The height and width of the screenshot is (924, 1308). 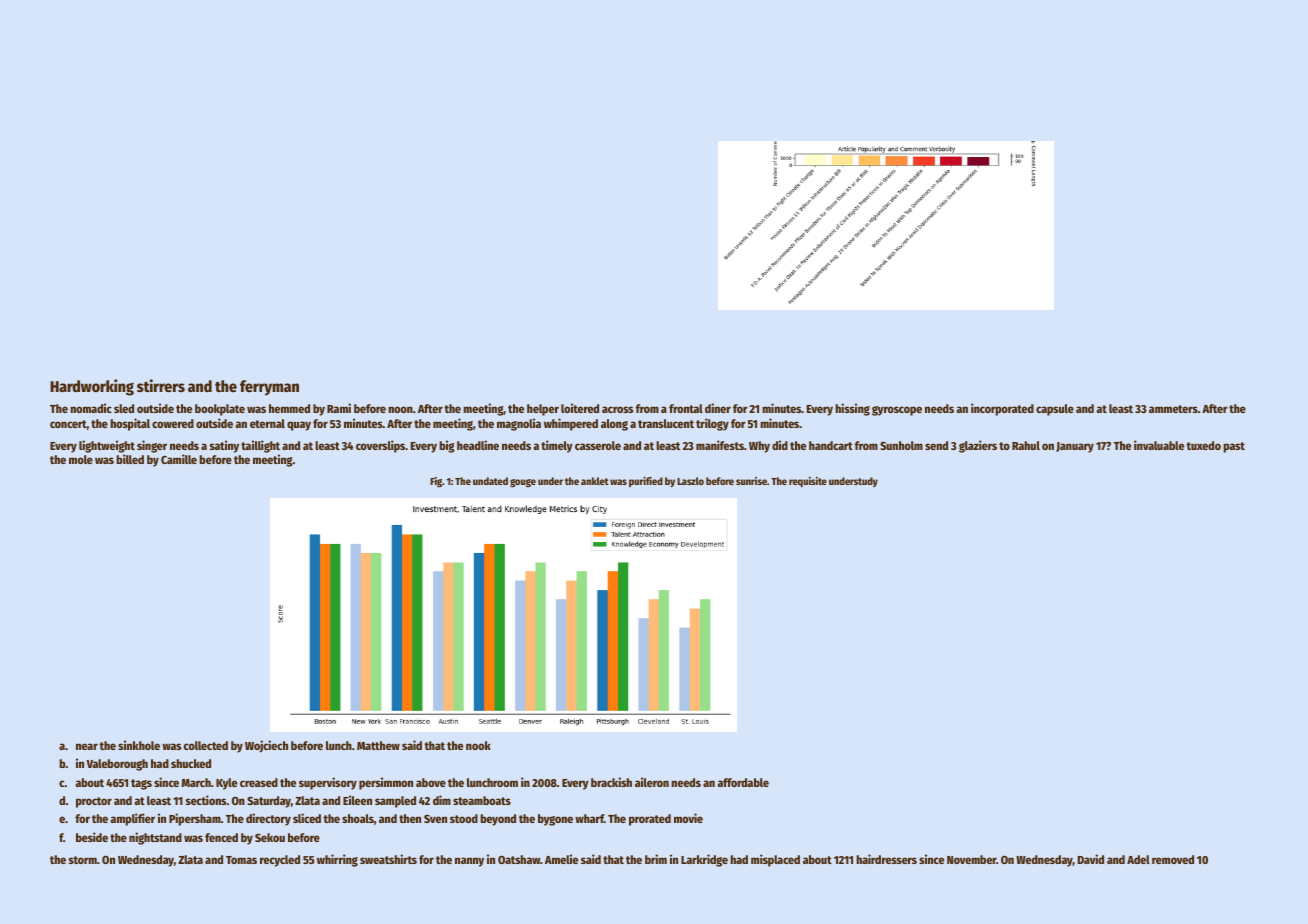 What do you see at coordinates (141, 784) in the screenshot?
I see `tags` at bounding box center [141, 784].
